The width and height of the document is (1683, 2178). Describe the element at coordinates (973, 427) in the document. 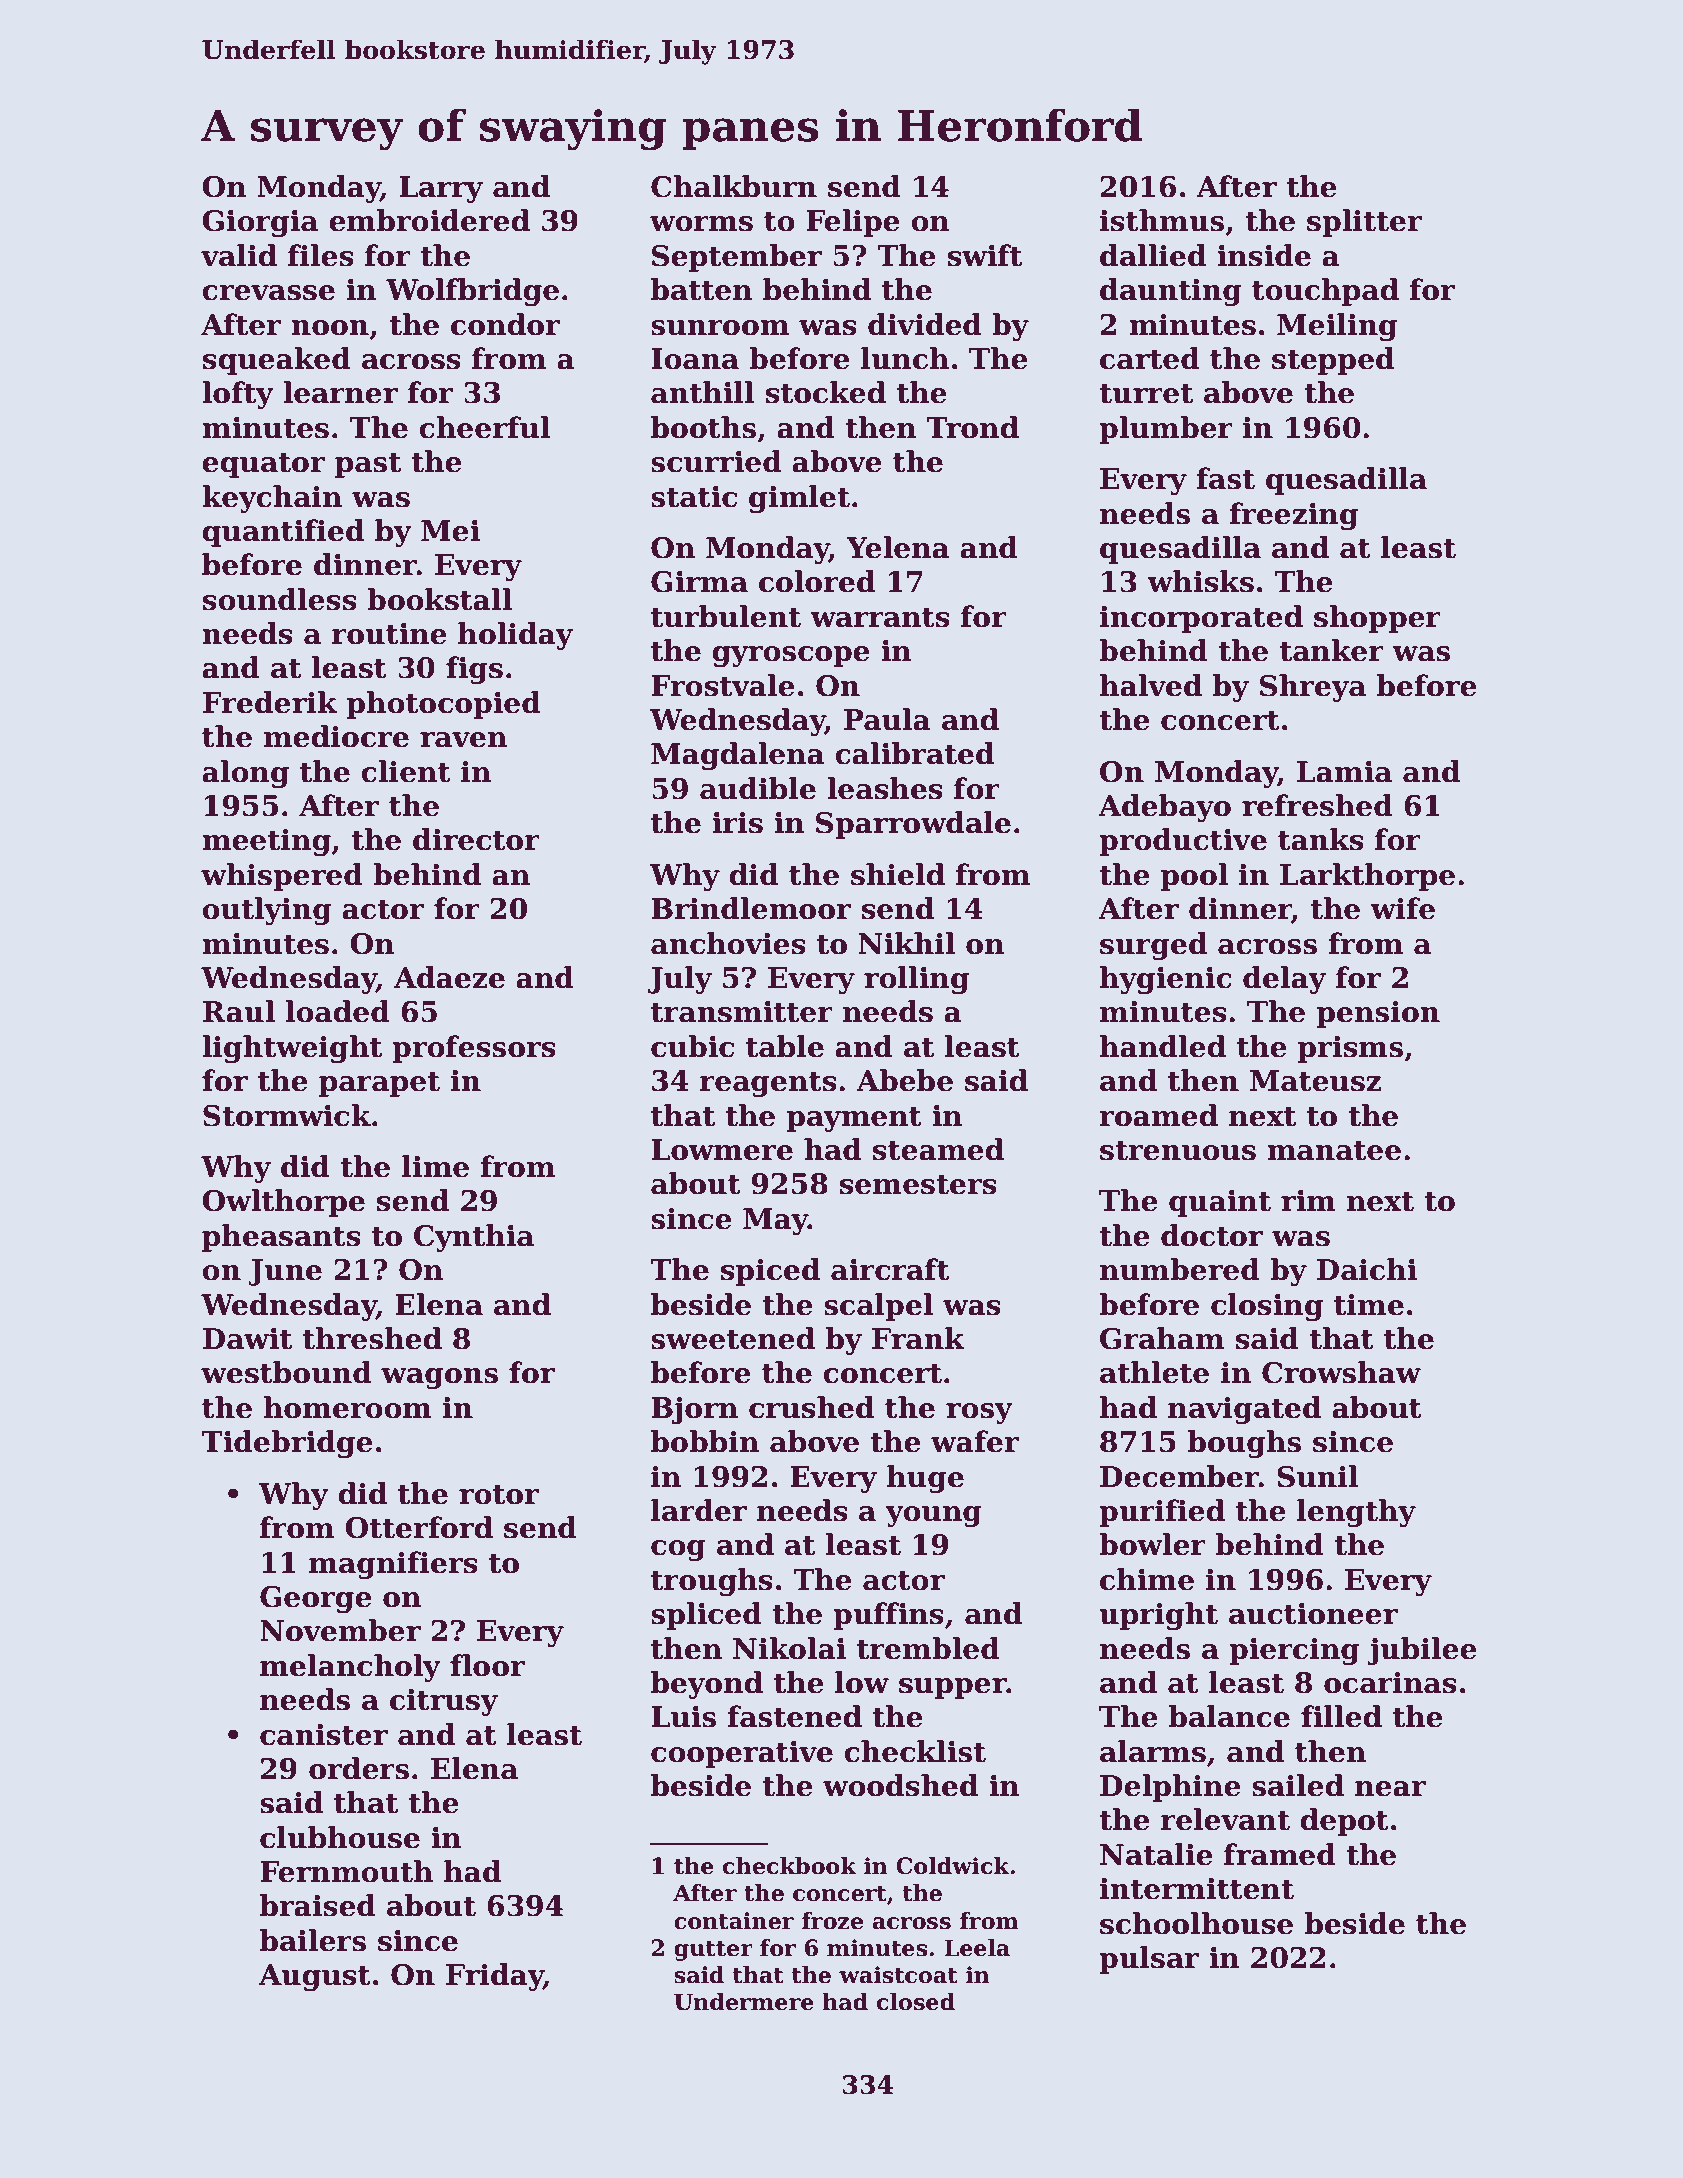

I see `Trond` at that location.
